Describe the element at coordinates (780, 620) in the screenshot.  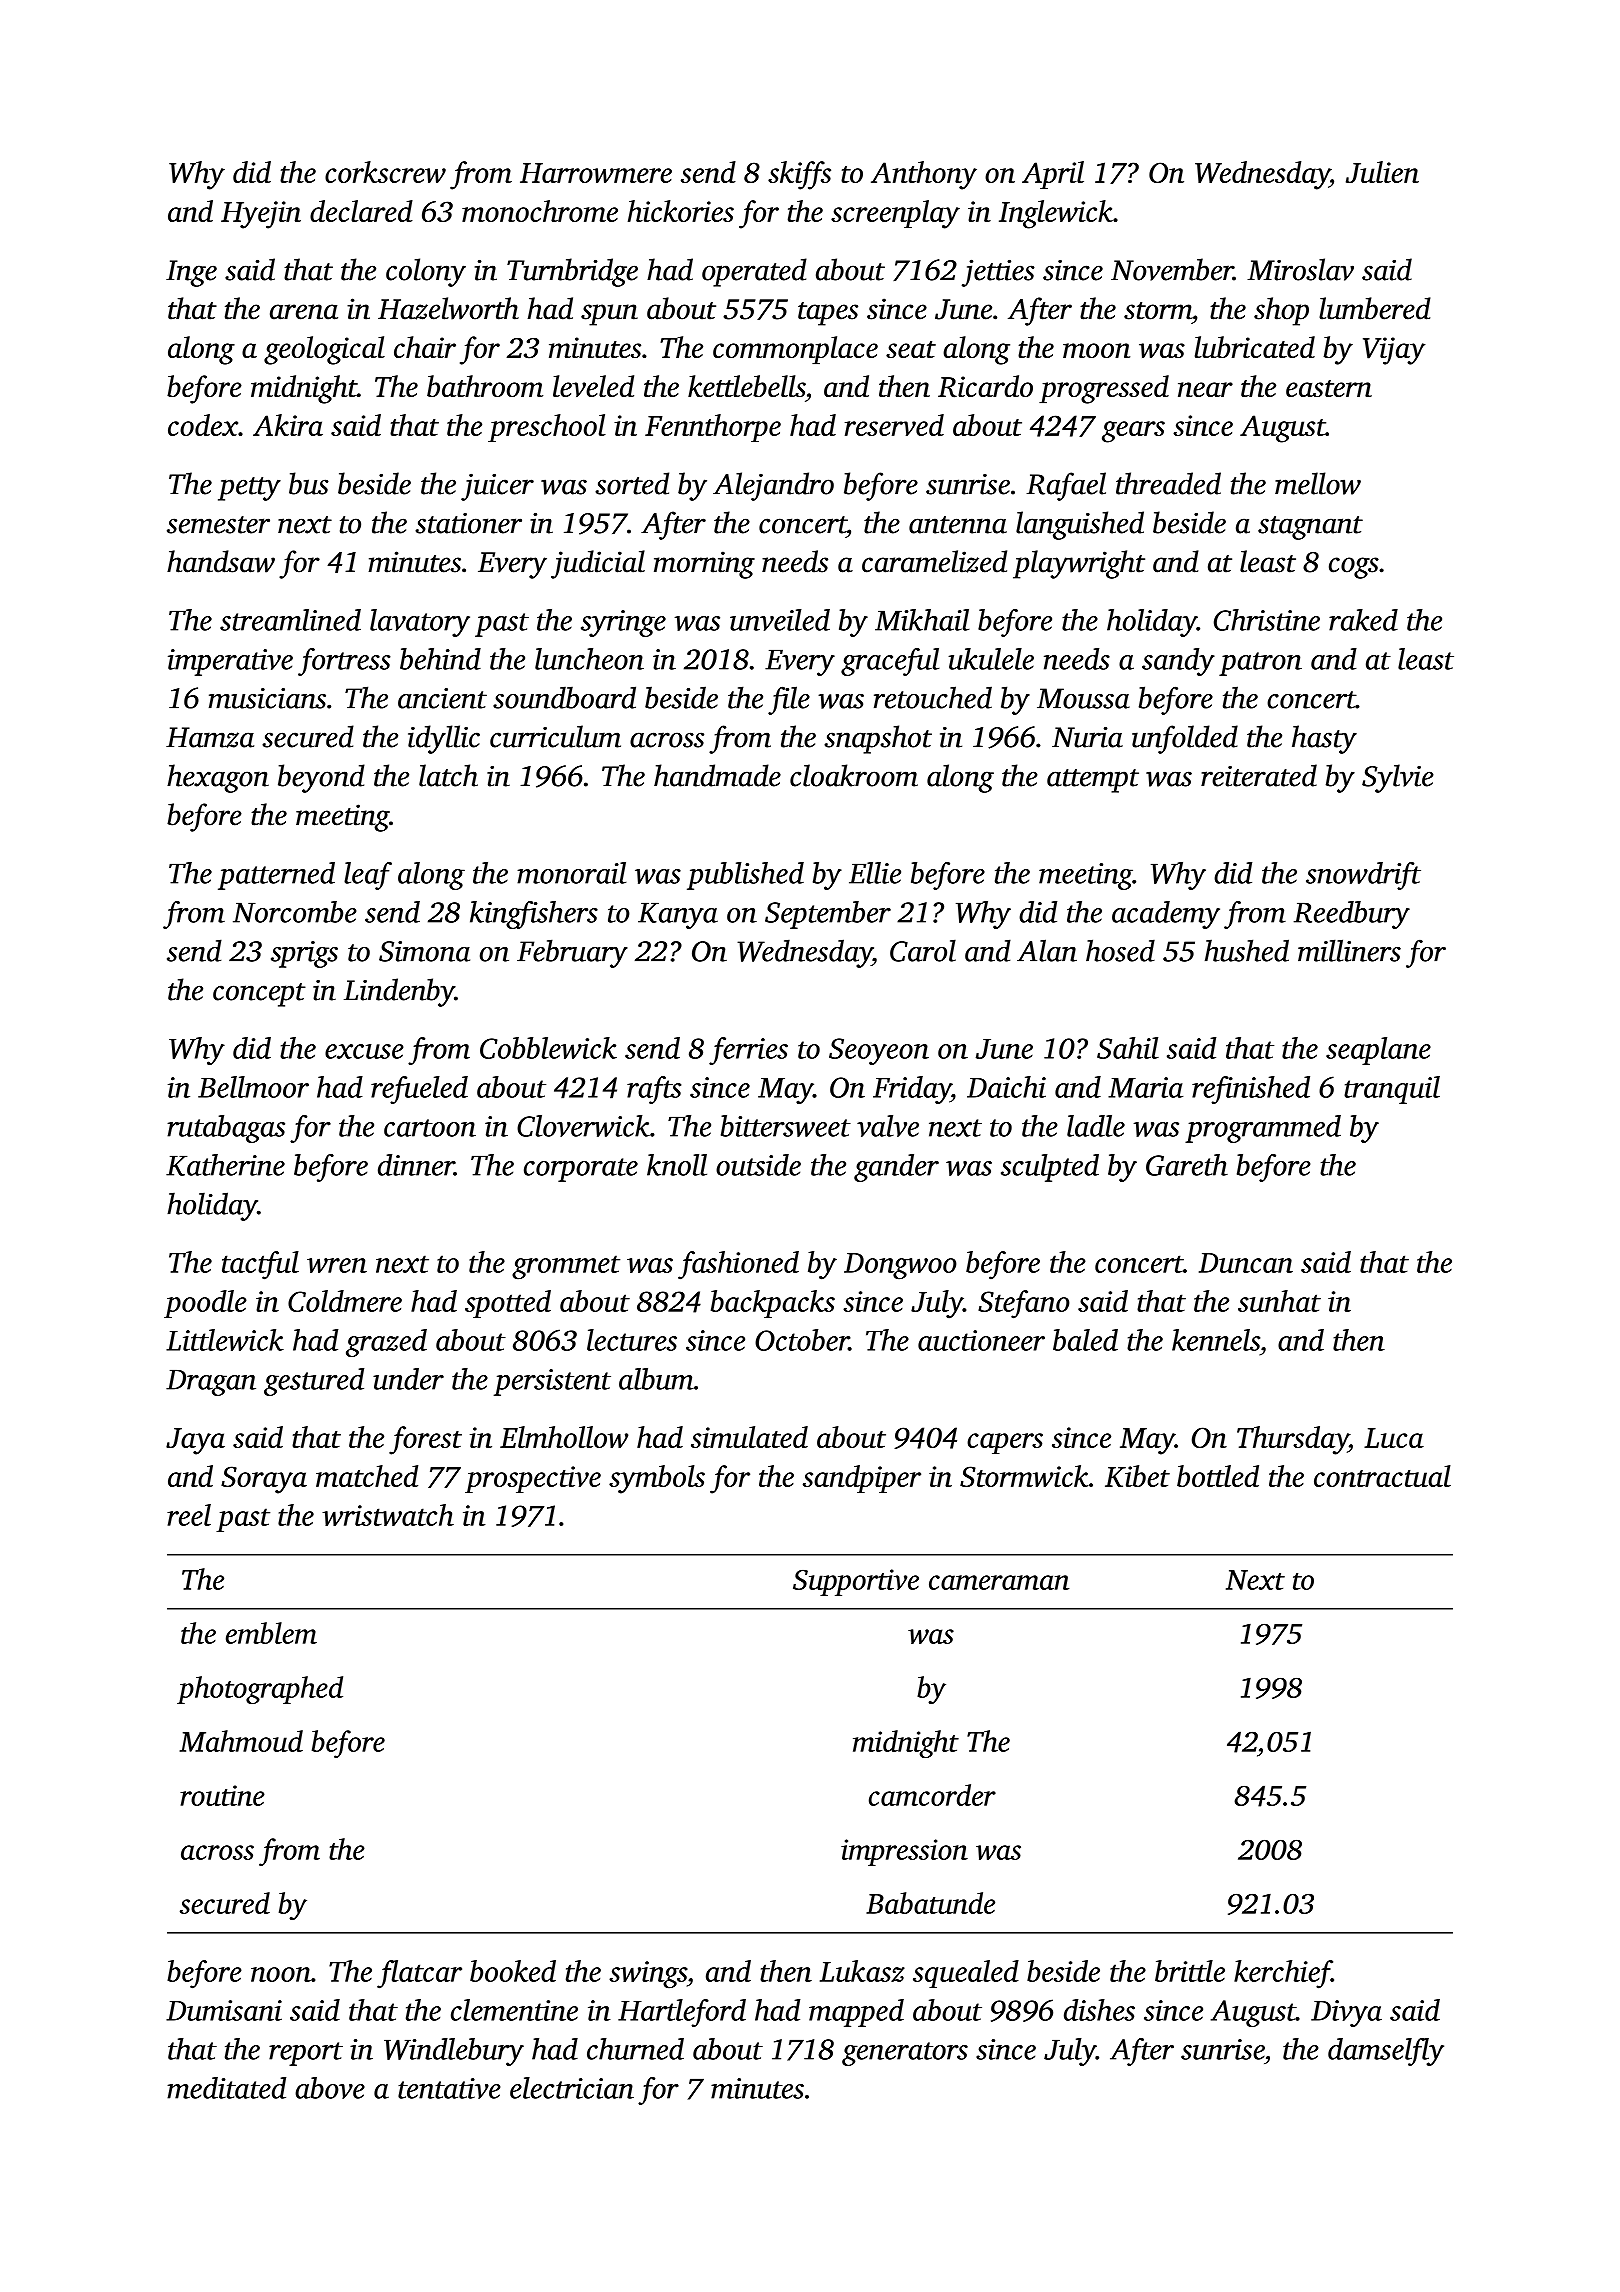
I see `unveiled` at that location.
